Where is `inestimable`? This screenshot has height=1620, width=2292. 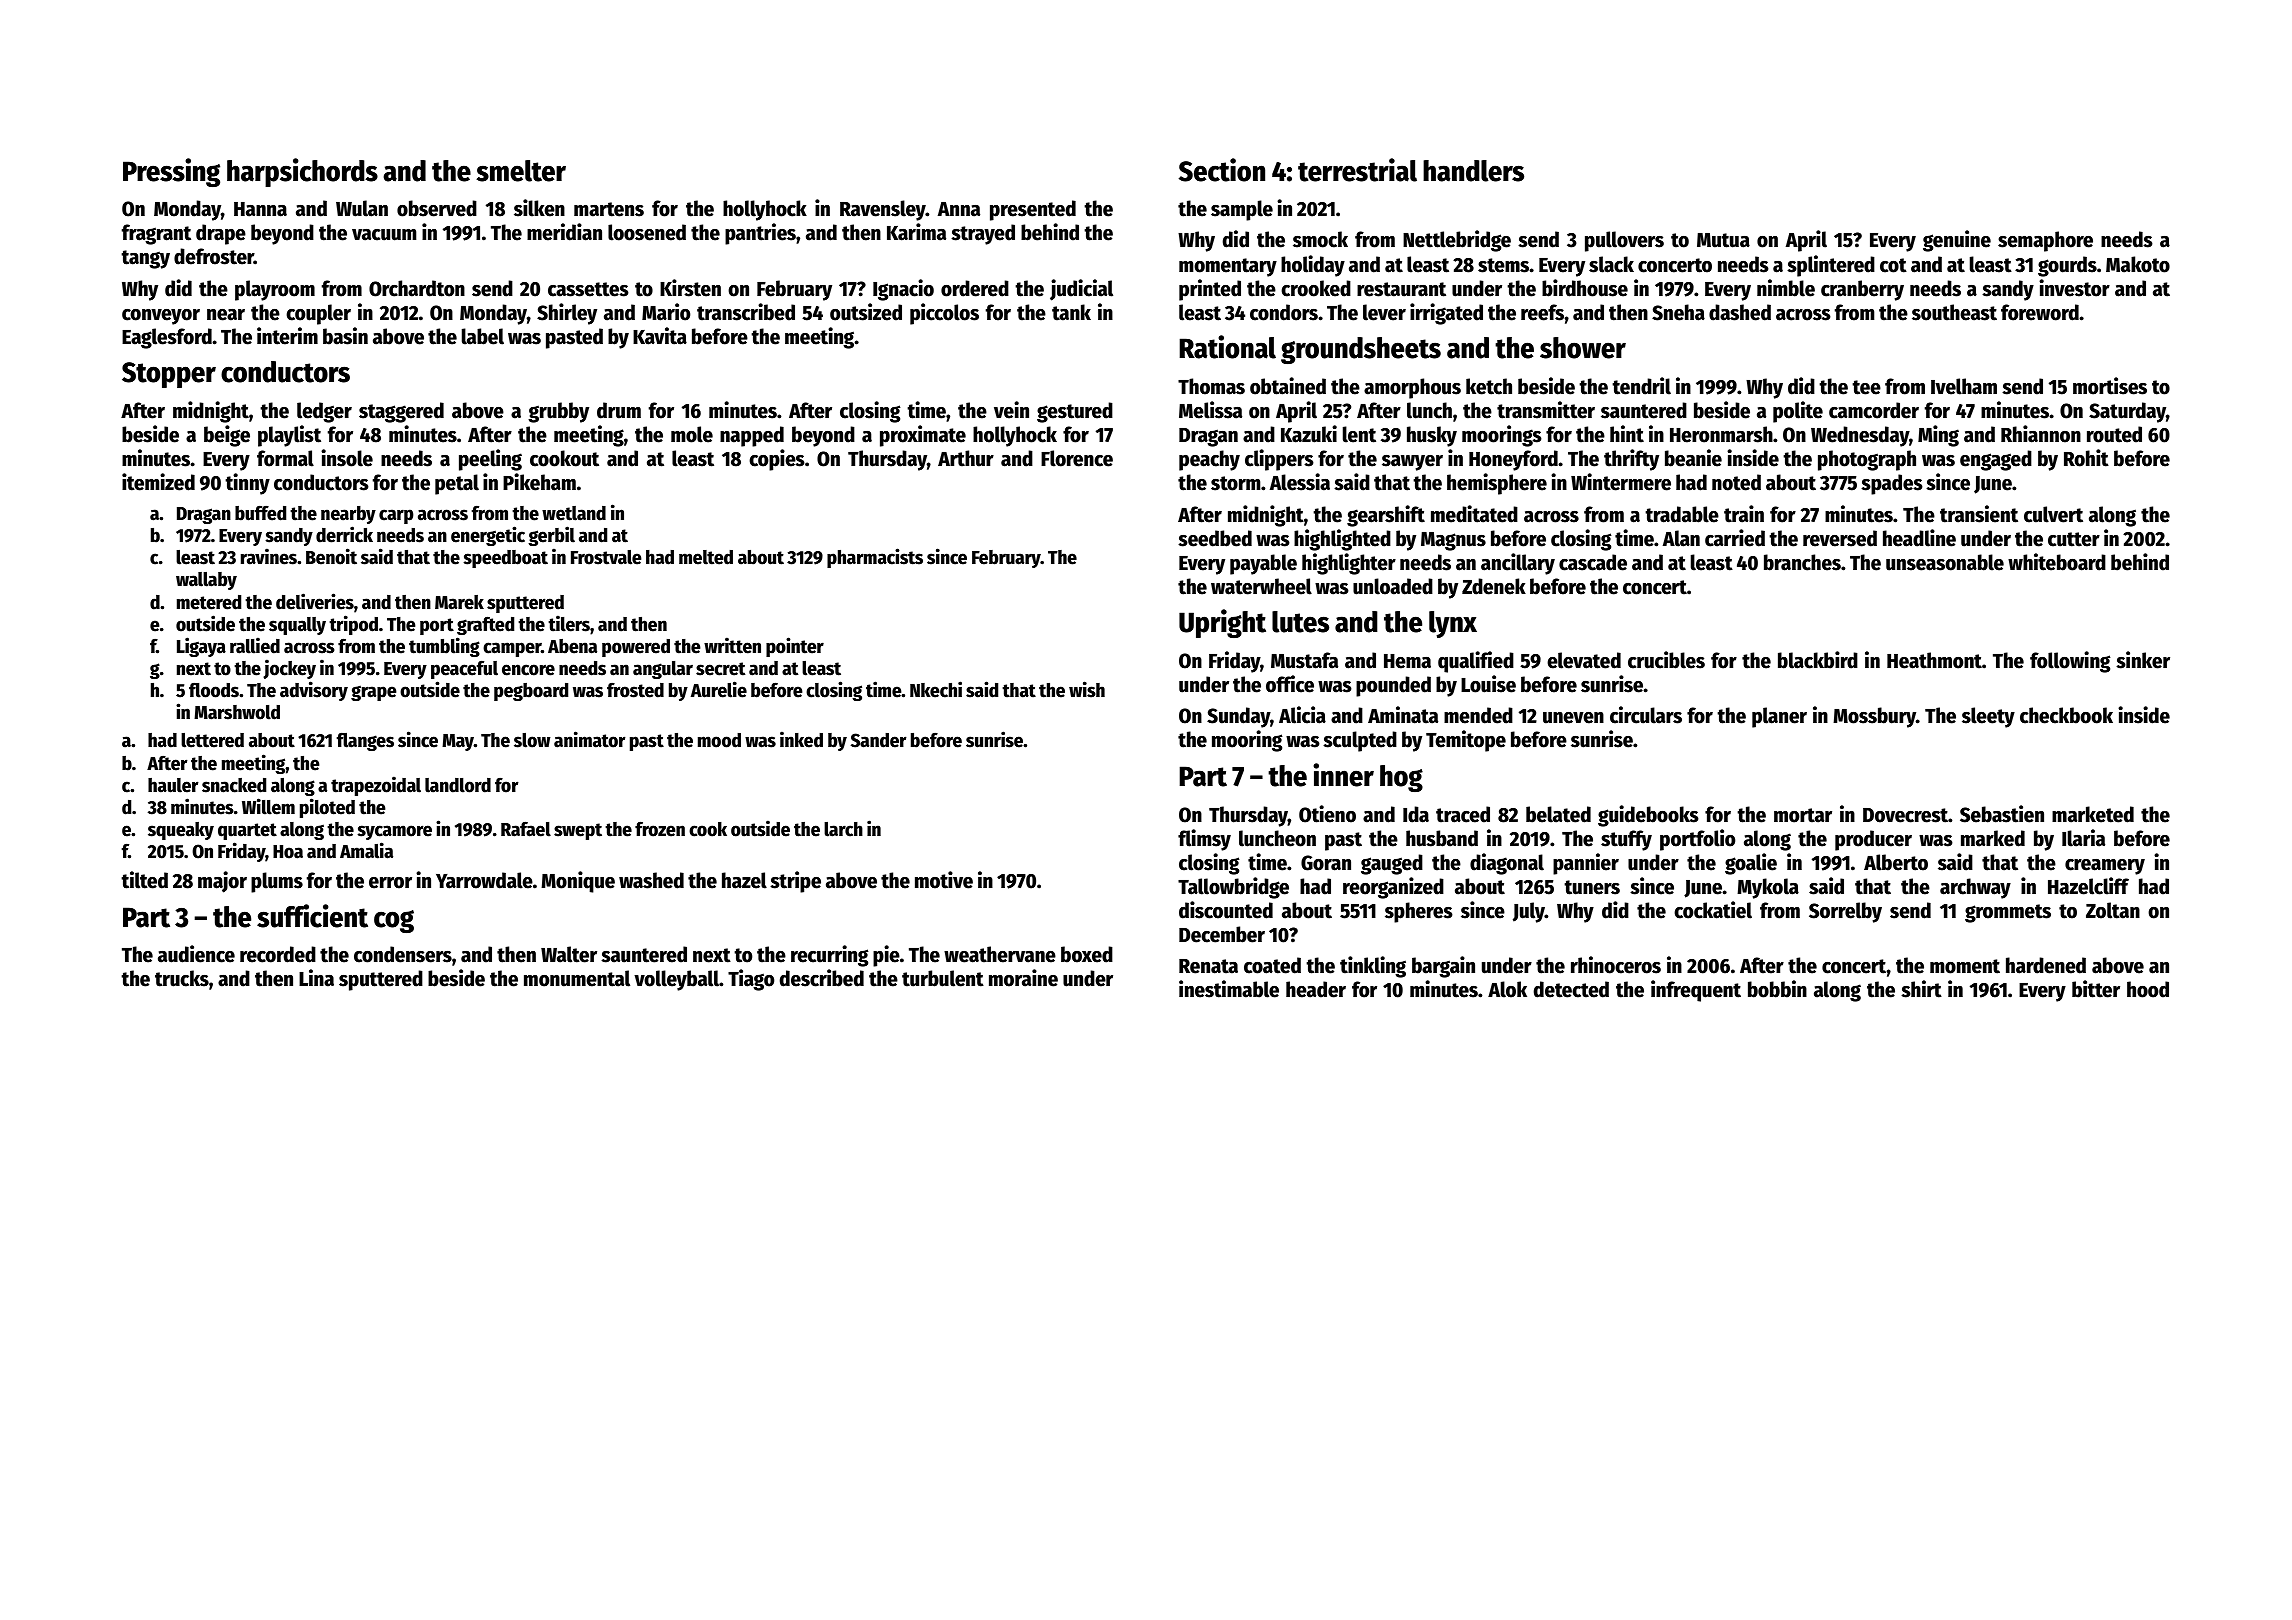 inestimable is located at coordinates (1229, 989).
